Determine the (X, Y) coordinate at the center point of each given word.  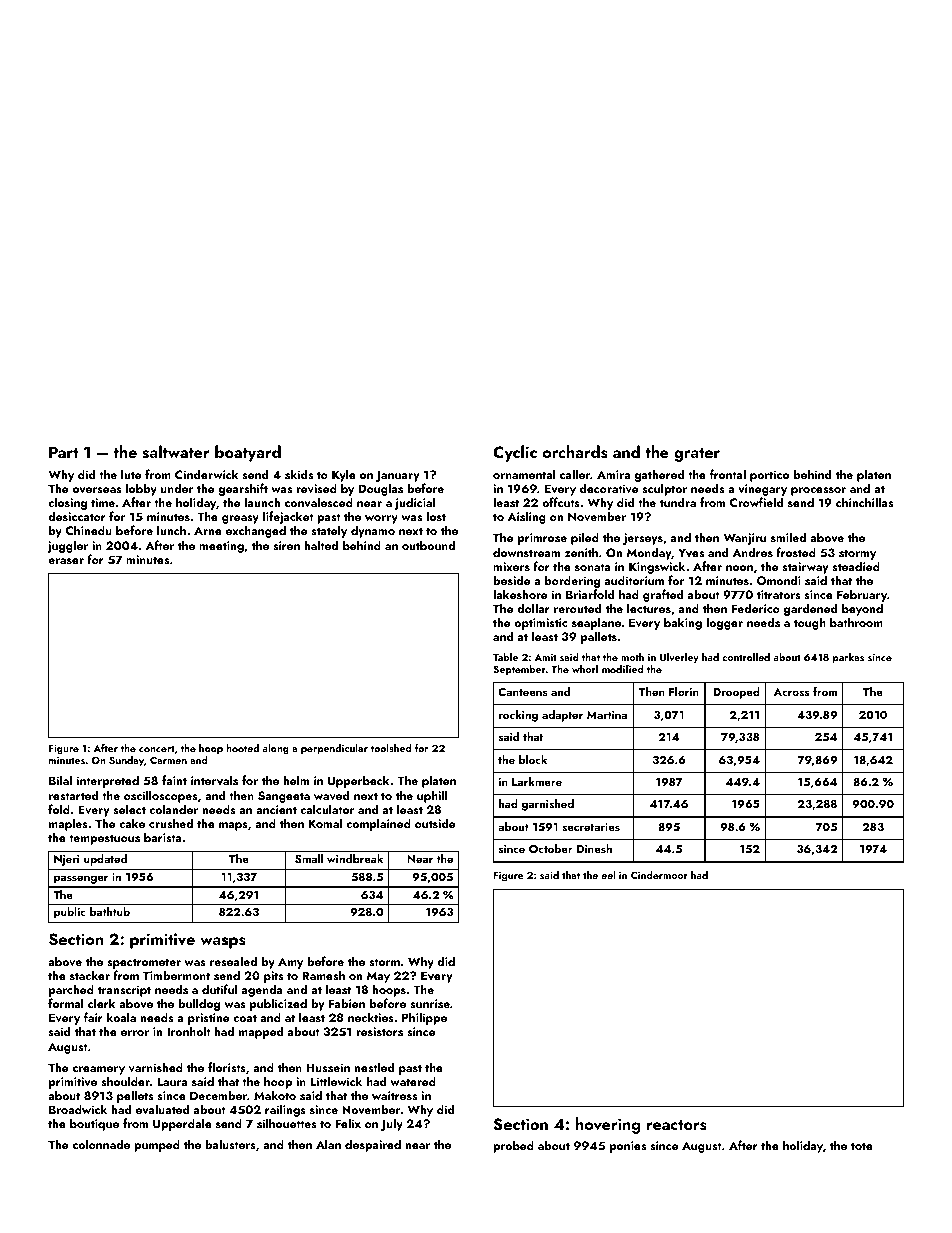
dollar (533, 608)
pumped (157, 1145)
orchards (575, 452)
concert (157, 748)
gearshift (243, 489)
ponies (628, 1147)
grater (697, 455)
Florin (684, 691)
